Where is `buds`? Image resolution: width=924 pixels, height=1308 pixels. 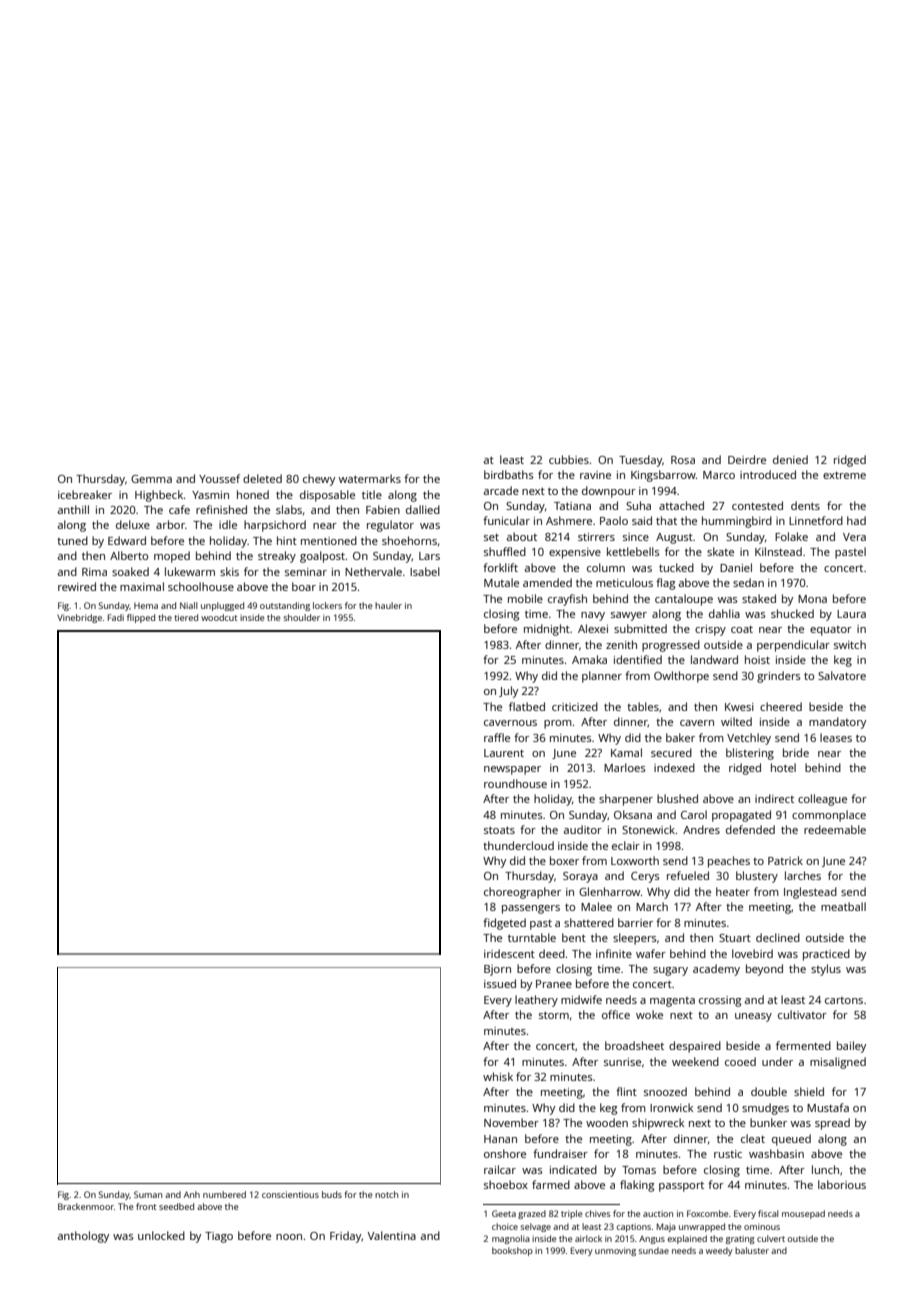 buds is located at coordinates (332, 1194).
